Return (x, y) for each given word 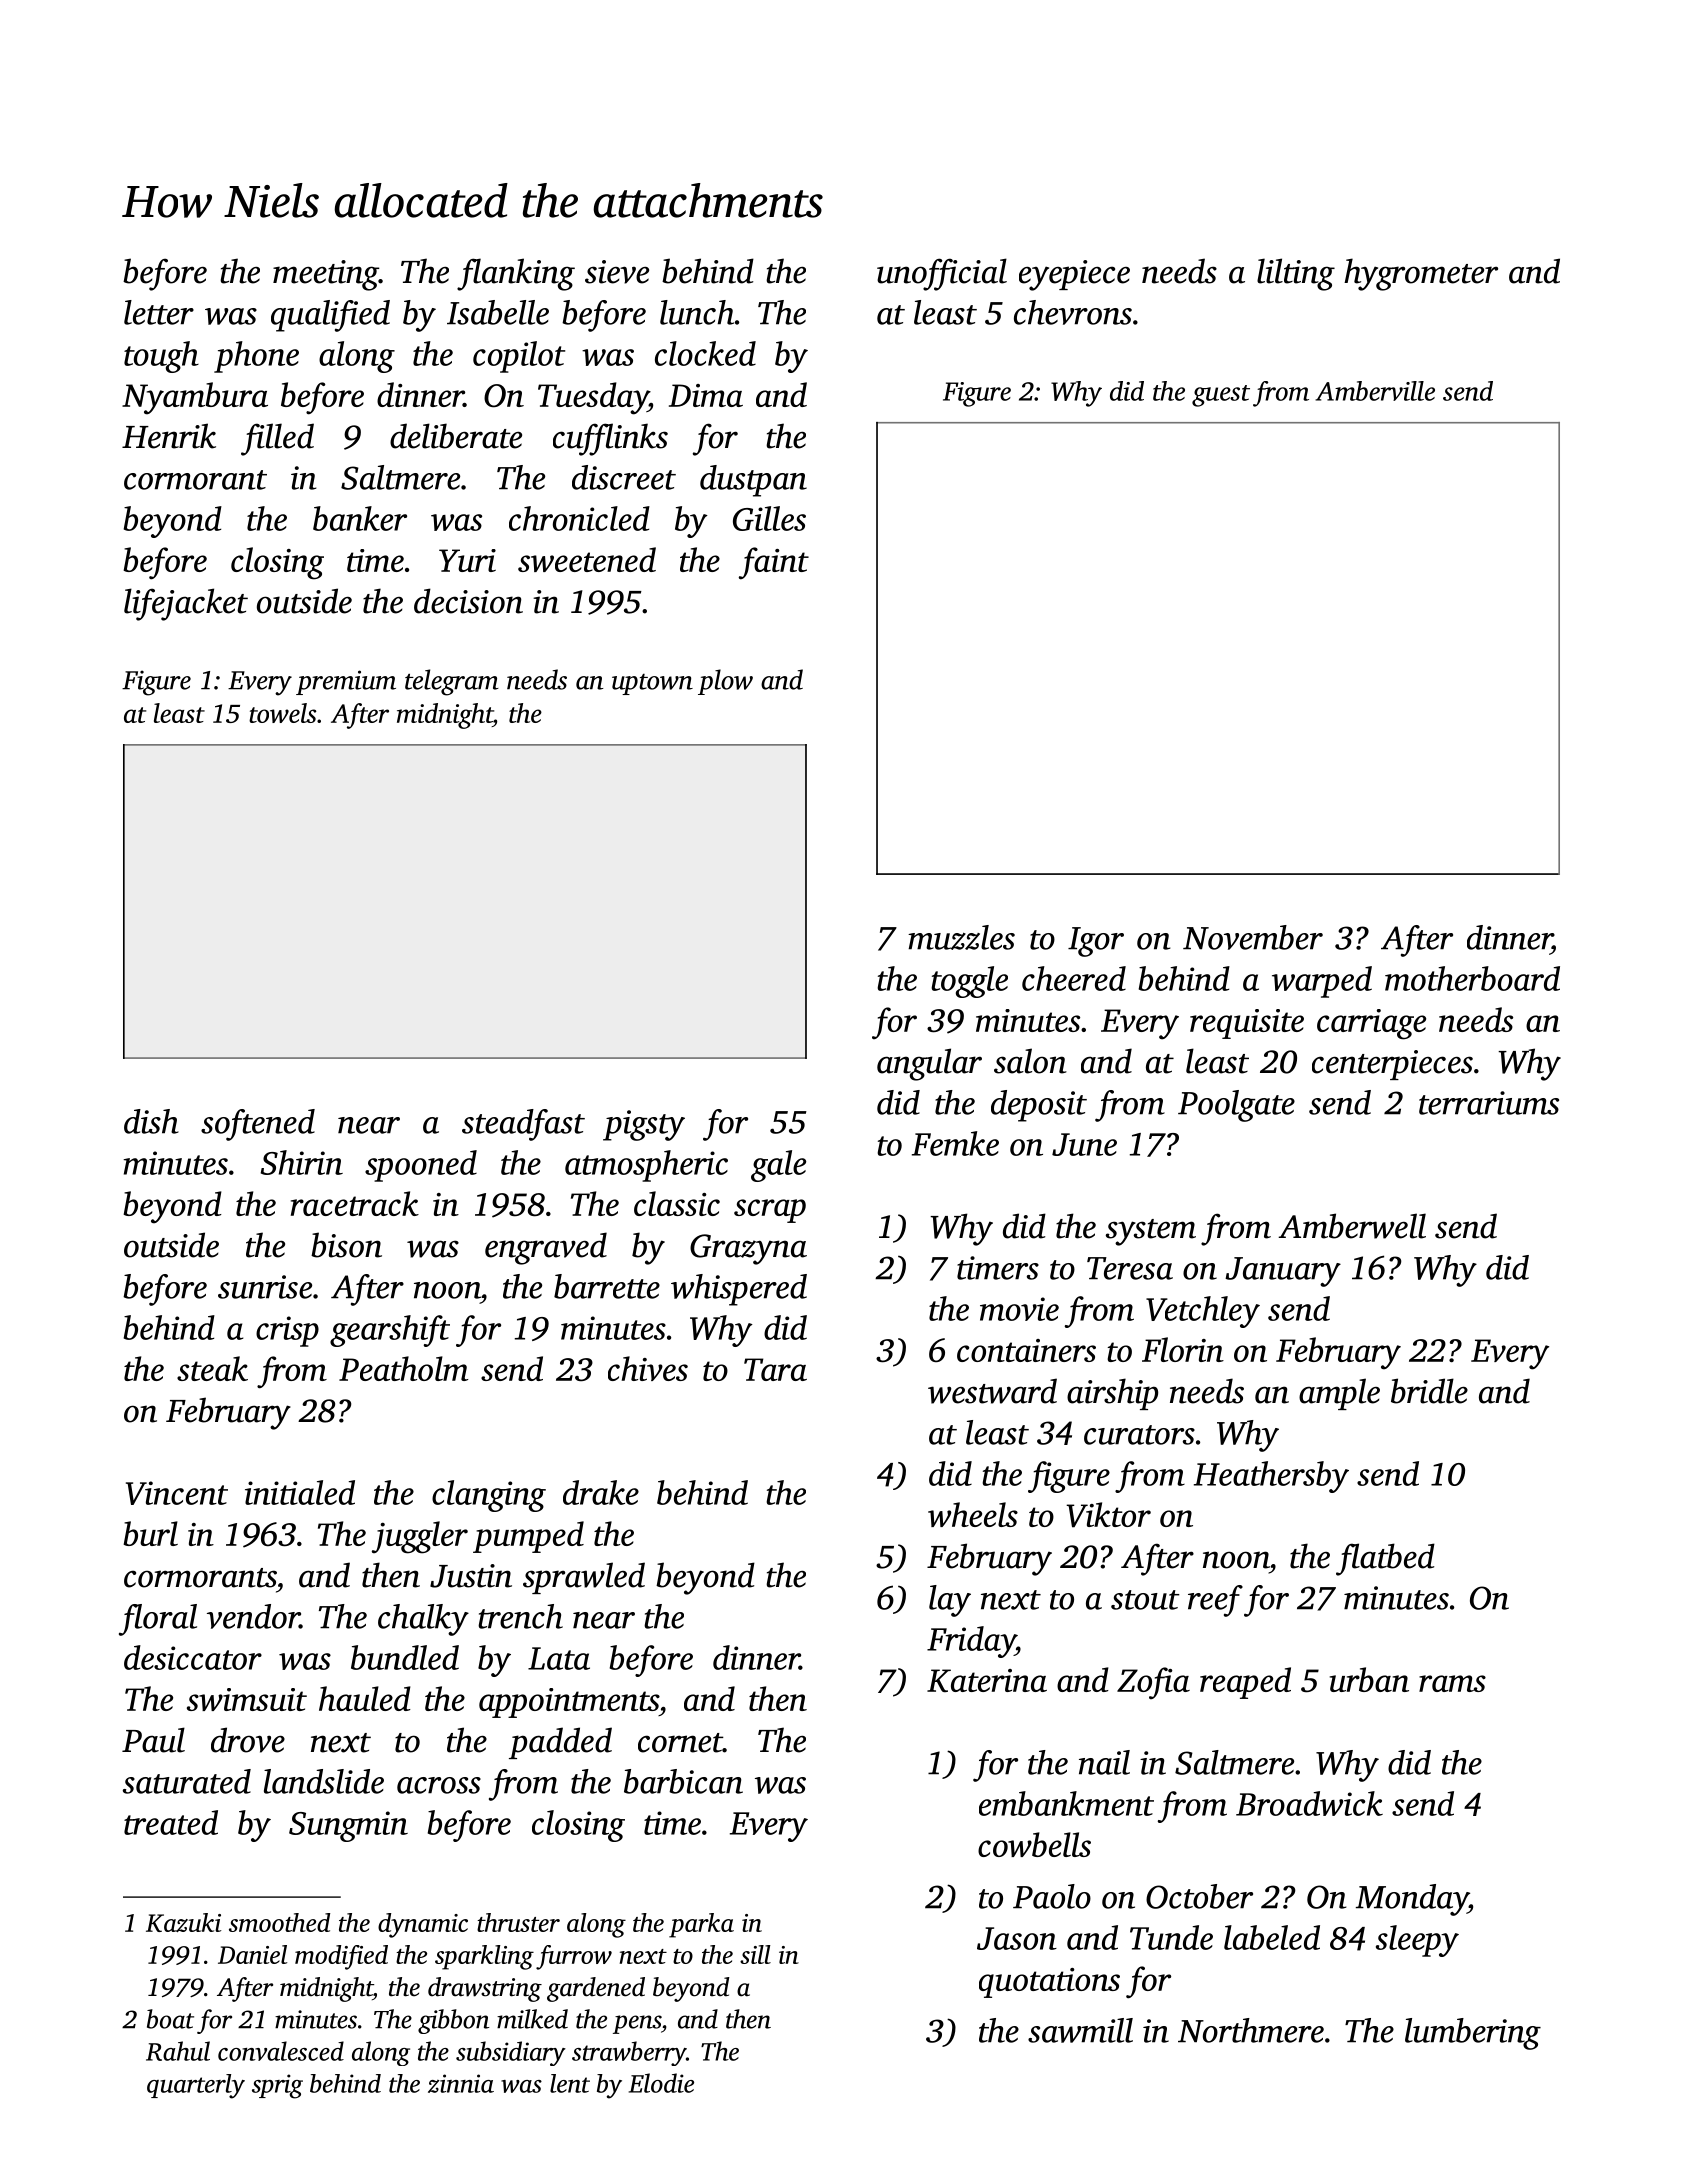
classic (677, 1203)
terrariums (1489, 1103)
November (1253, 937)
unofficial (942, 274)
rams (1452, 1683)
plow (725, 682)
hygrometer (1421, 274)
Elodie (661, 2083)
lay (950, 1601)
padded (560, 1743)
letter (159, 312)
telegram (452, 682)
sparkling (484, 1957)
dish (151, 1121)
